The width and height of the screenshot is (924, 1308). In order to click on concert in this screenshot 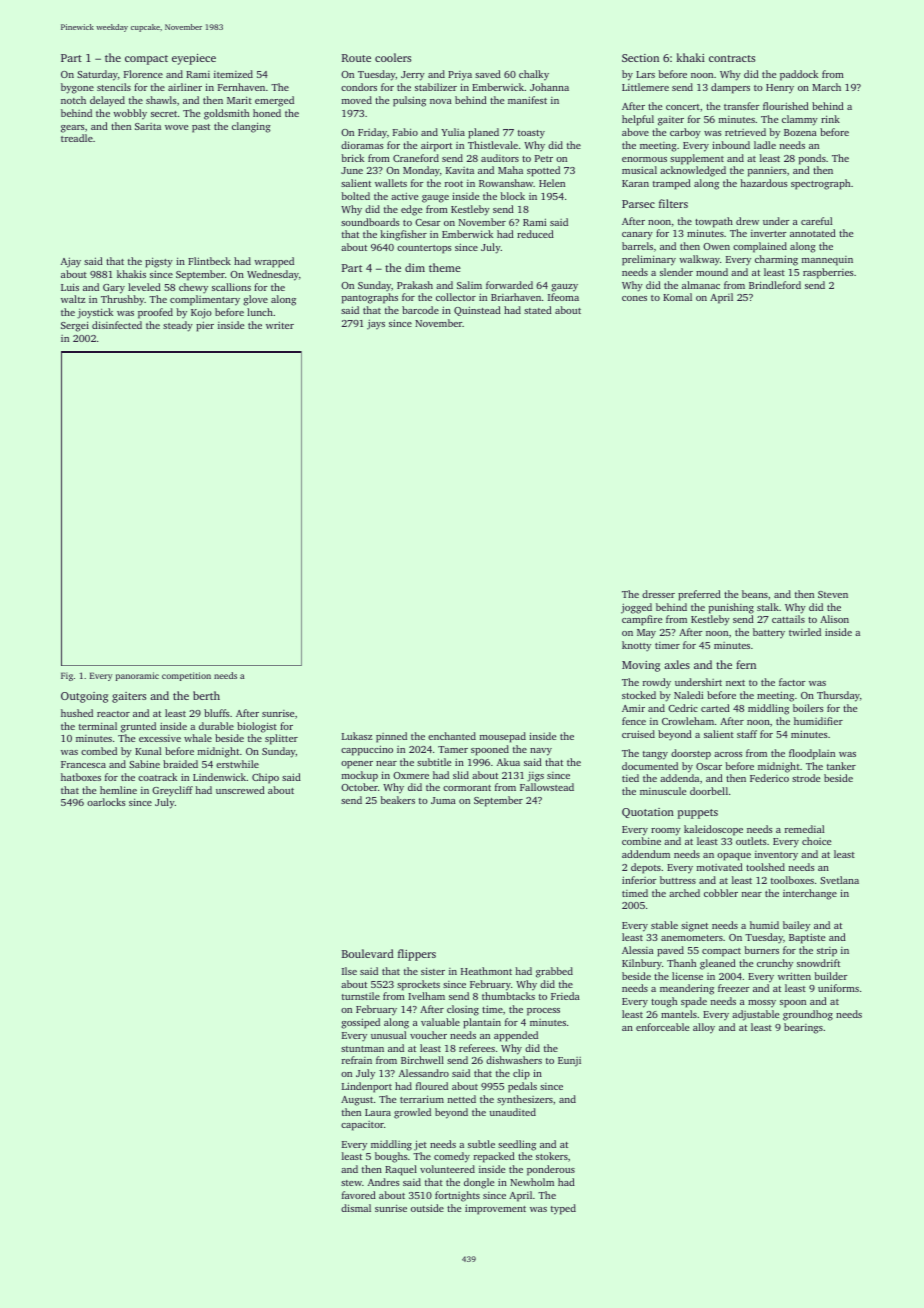, I will do `click(683, 107)`.
